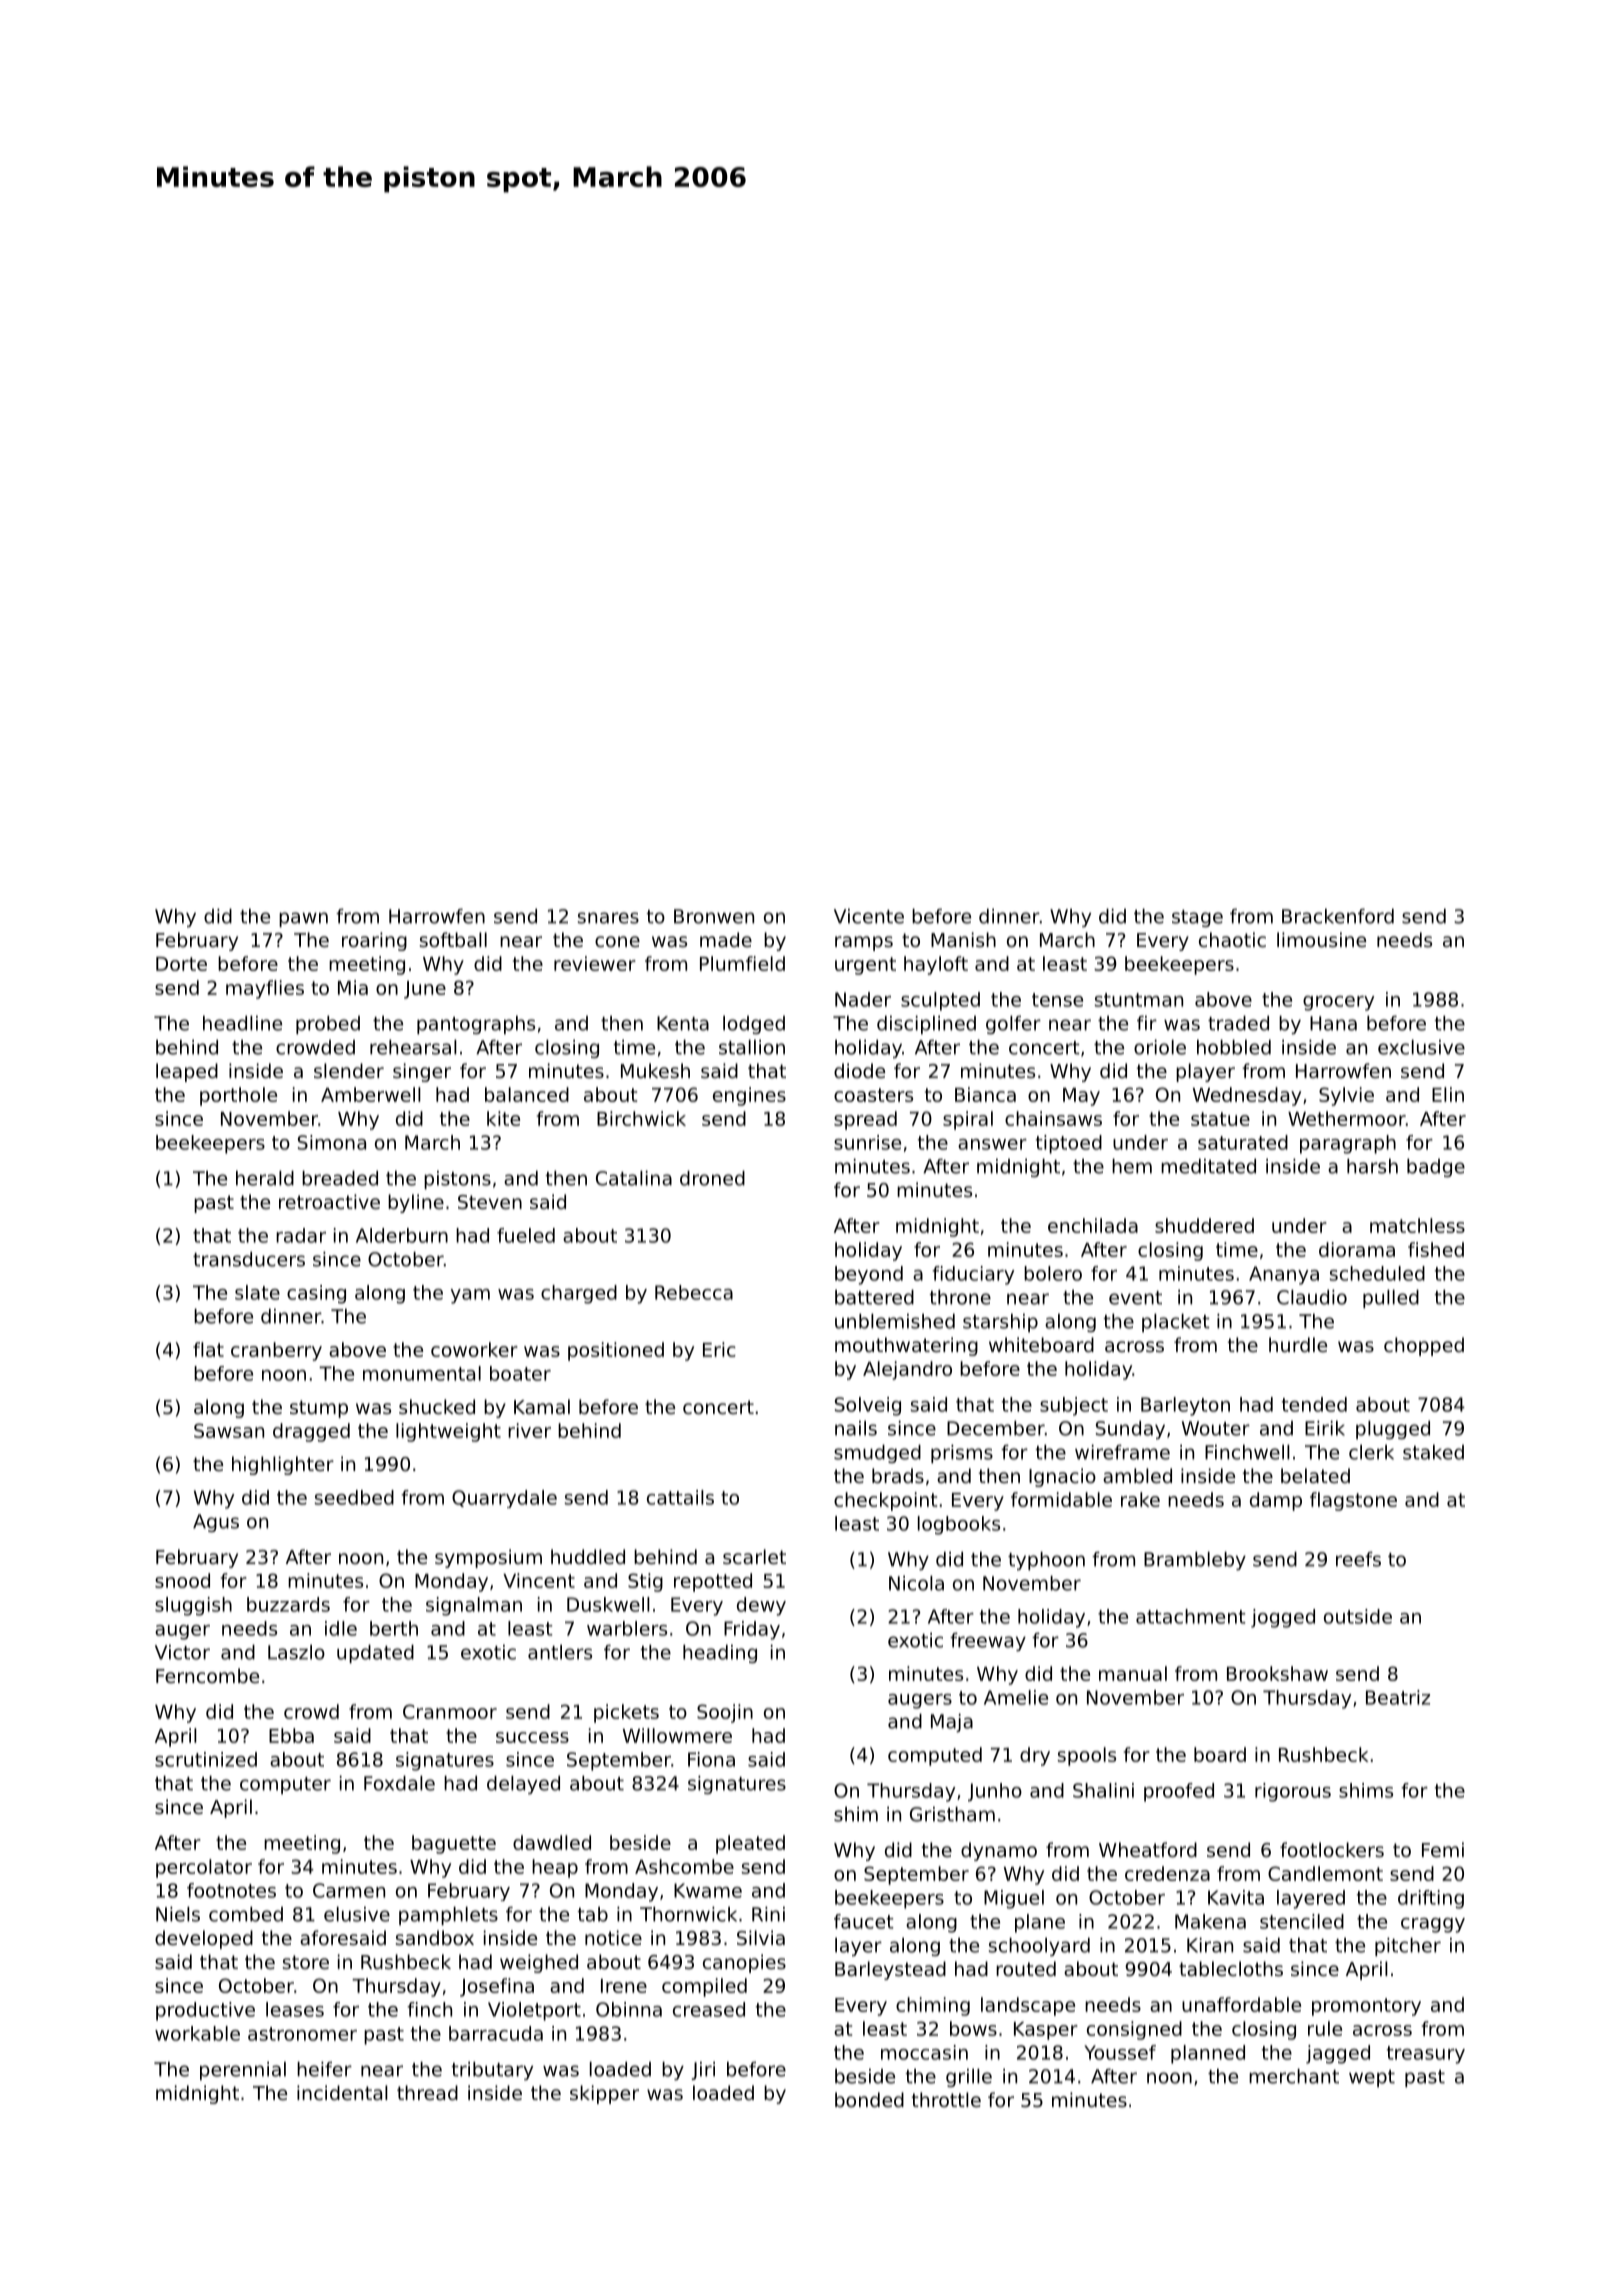  What do you see at coordinates (1338, 916) in the screenshot?
I see `Brackenford` at bounding box center [1338, 916].
